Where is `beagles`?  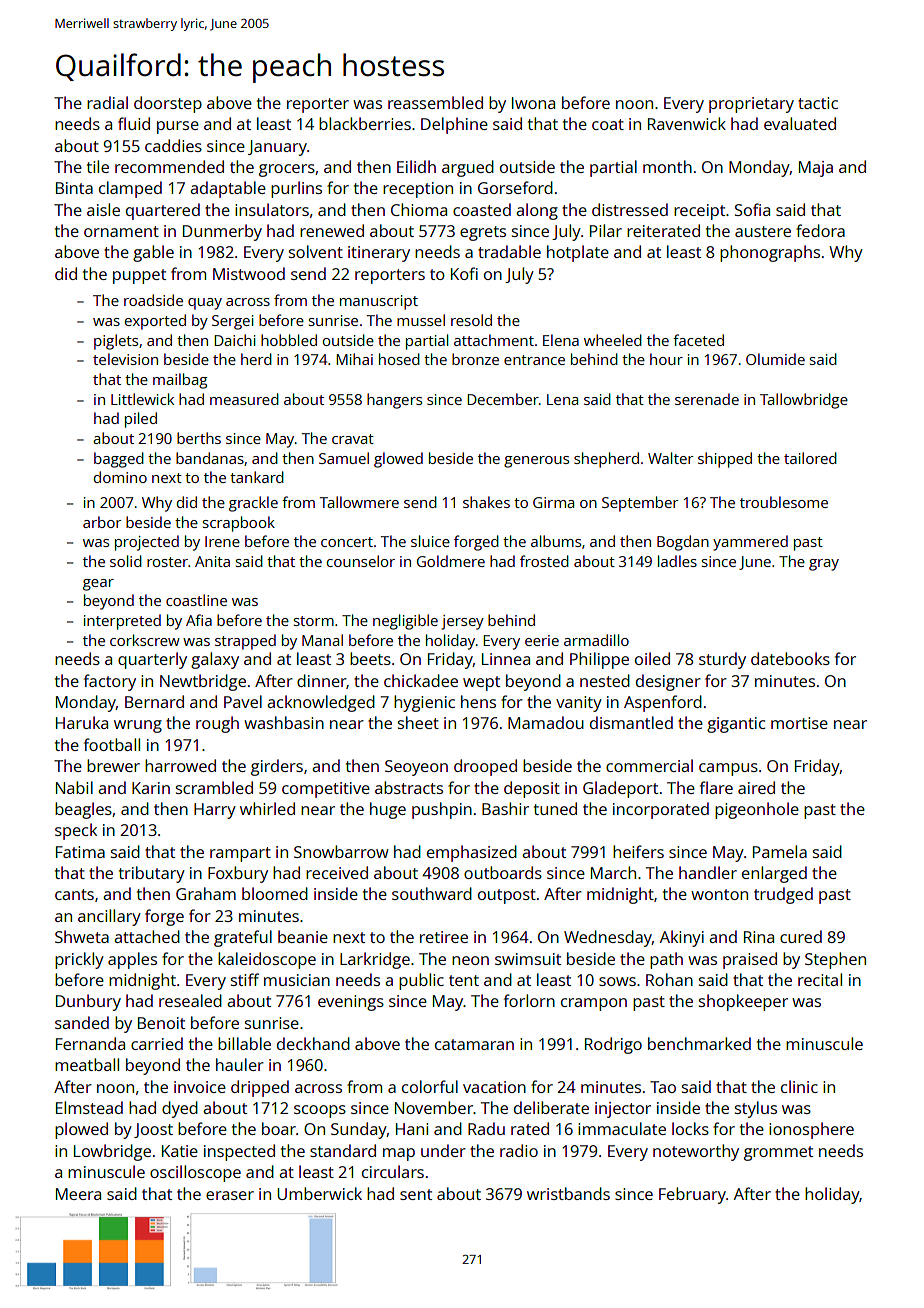 beagles is located at coordinates (83, 810).
